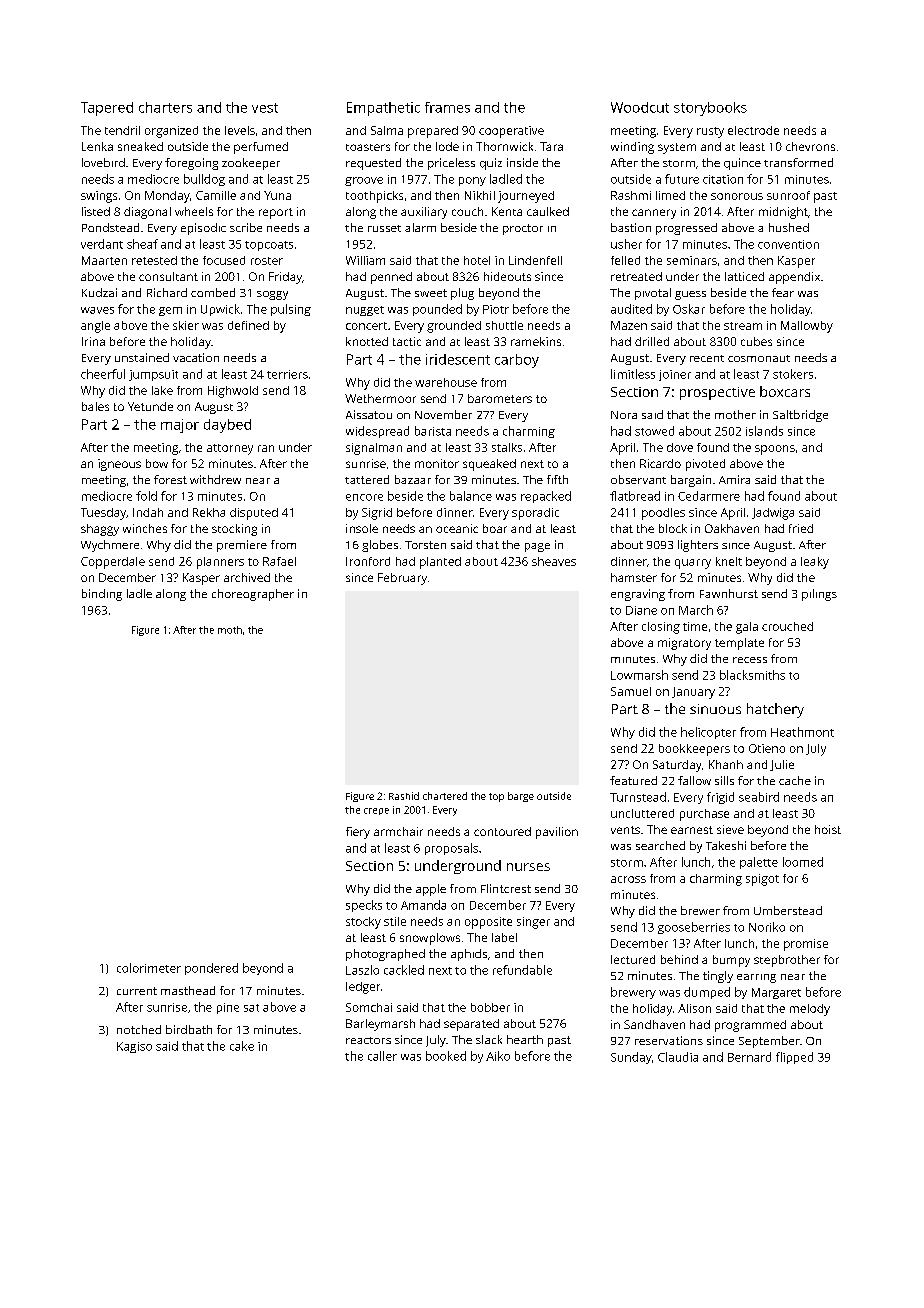 The height and width of the screenshot is (1308, 924). Describe the element at coordinates (788, 244) in the screenshot. I see `convention` at that location.
